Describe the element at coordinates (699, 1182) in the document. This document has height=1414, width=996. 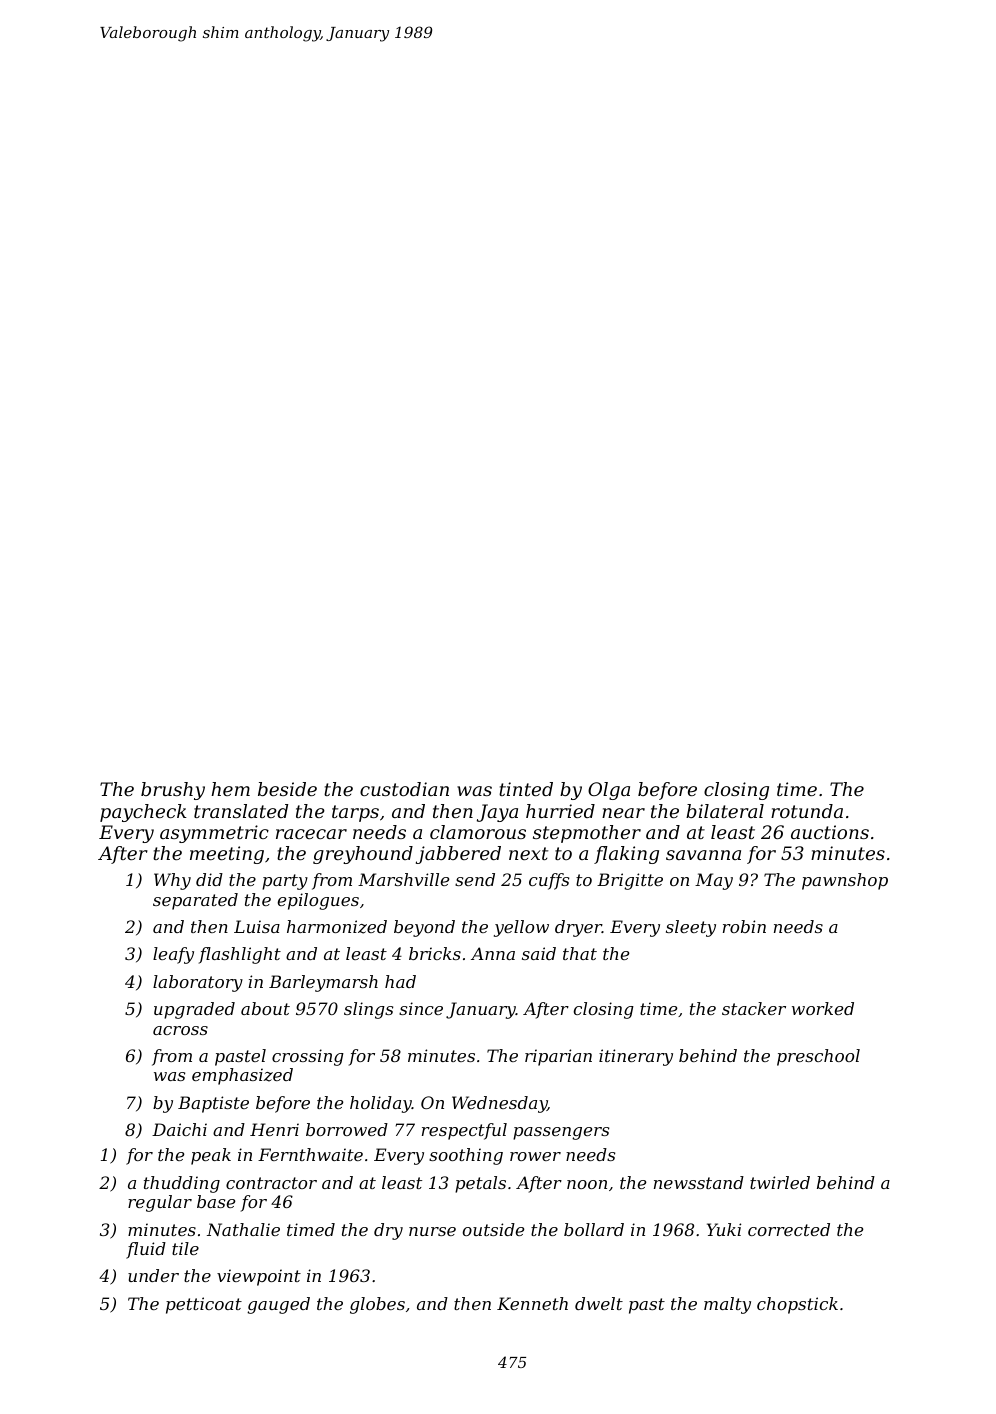
I see `newsstand` at that location.
